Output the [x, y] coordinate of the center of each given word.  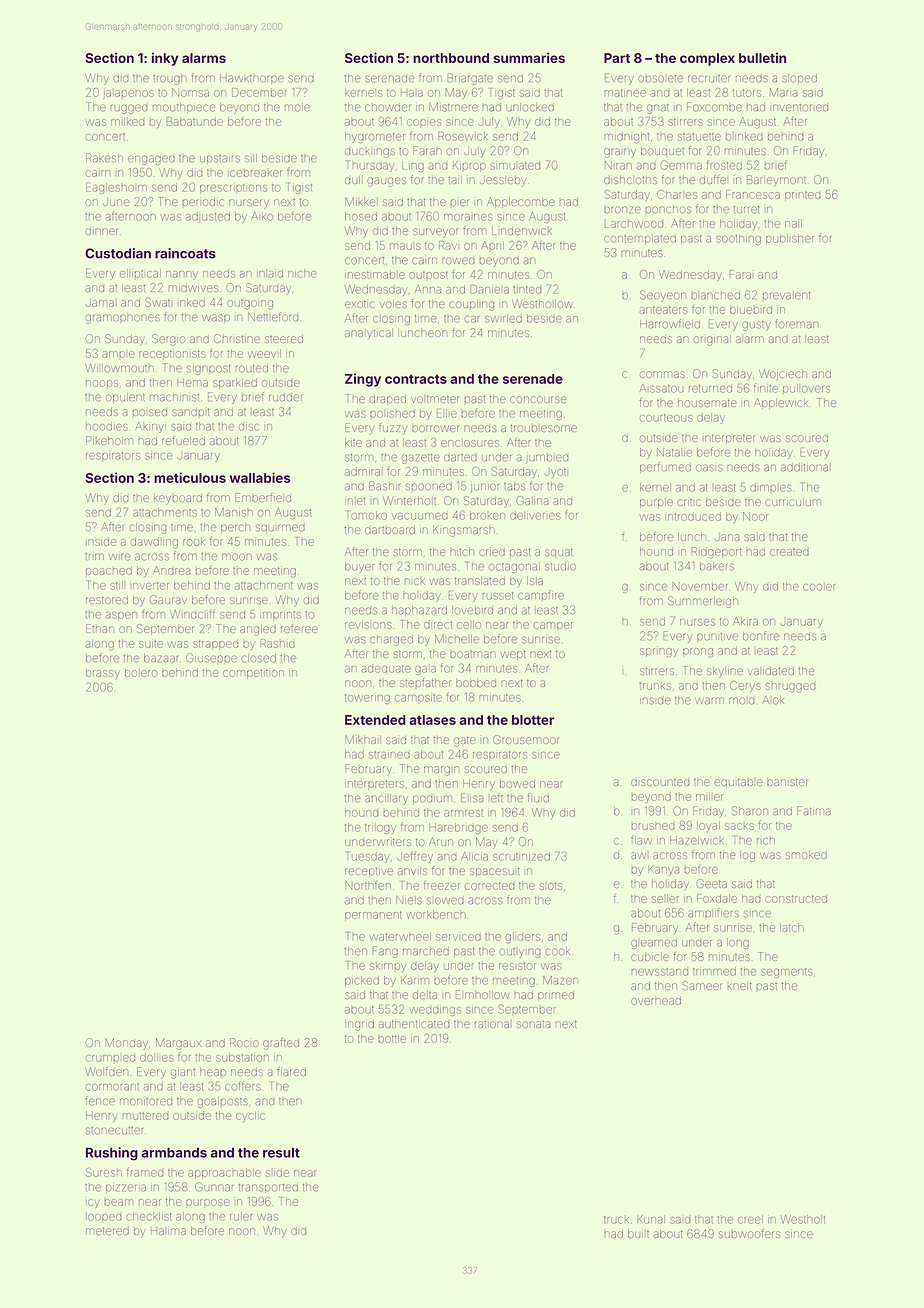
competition [253, 674]
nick [415, 581]
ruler [241, 1216]
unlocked [530, 107]
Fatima [814, 811]
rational [492, 1024]
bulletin [762, 58]
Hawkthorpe [252, 79]
